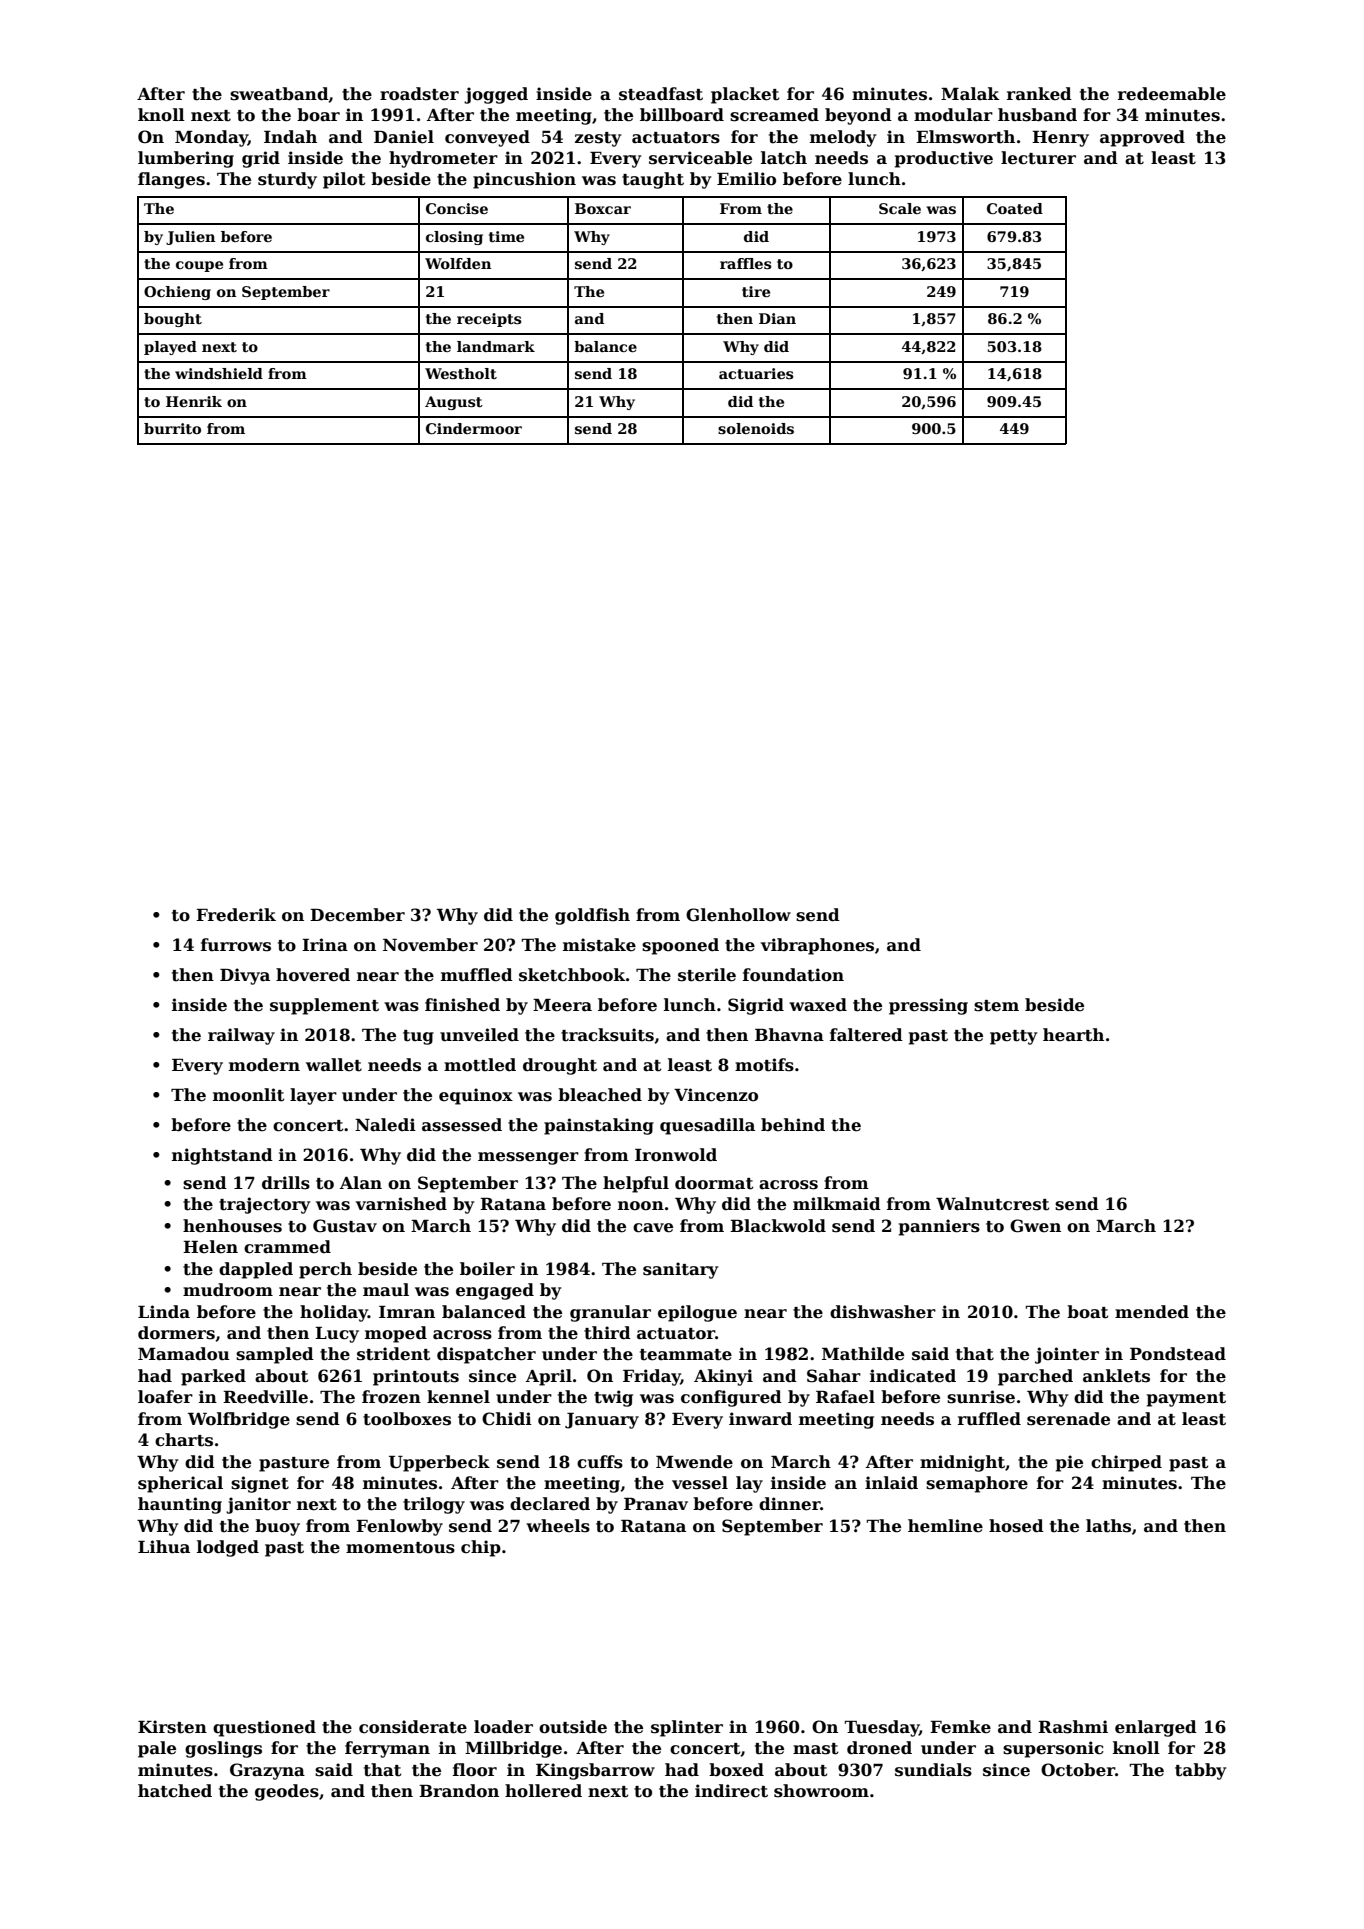 This screenshot has height=1929, width=1364. Describe the element at coordinates (236, 915) in the screenshot. I see `Frederik` at that location.
